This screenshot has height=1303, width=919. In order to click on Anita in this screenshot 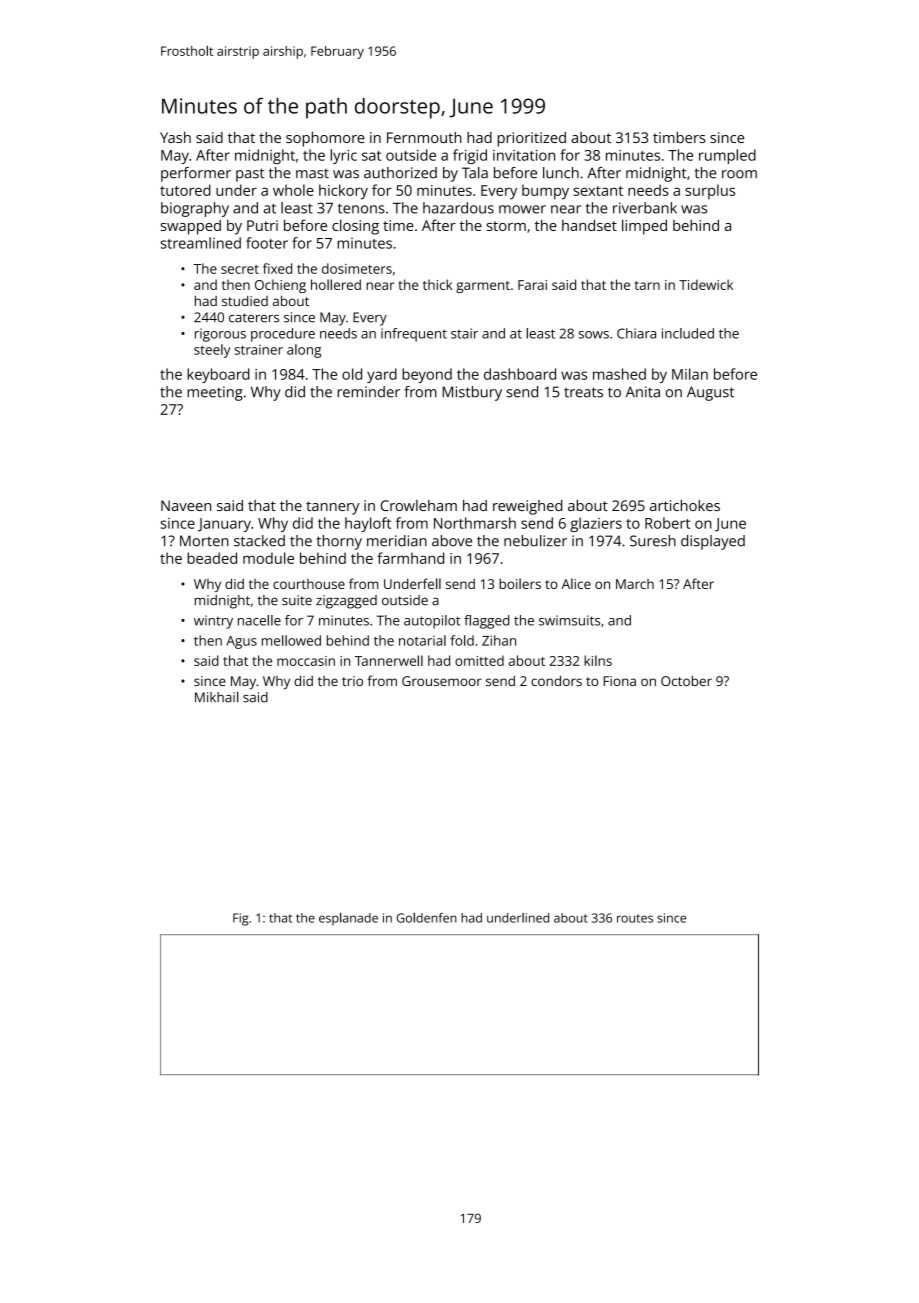, I will do `click(643, 392)`.
